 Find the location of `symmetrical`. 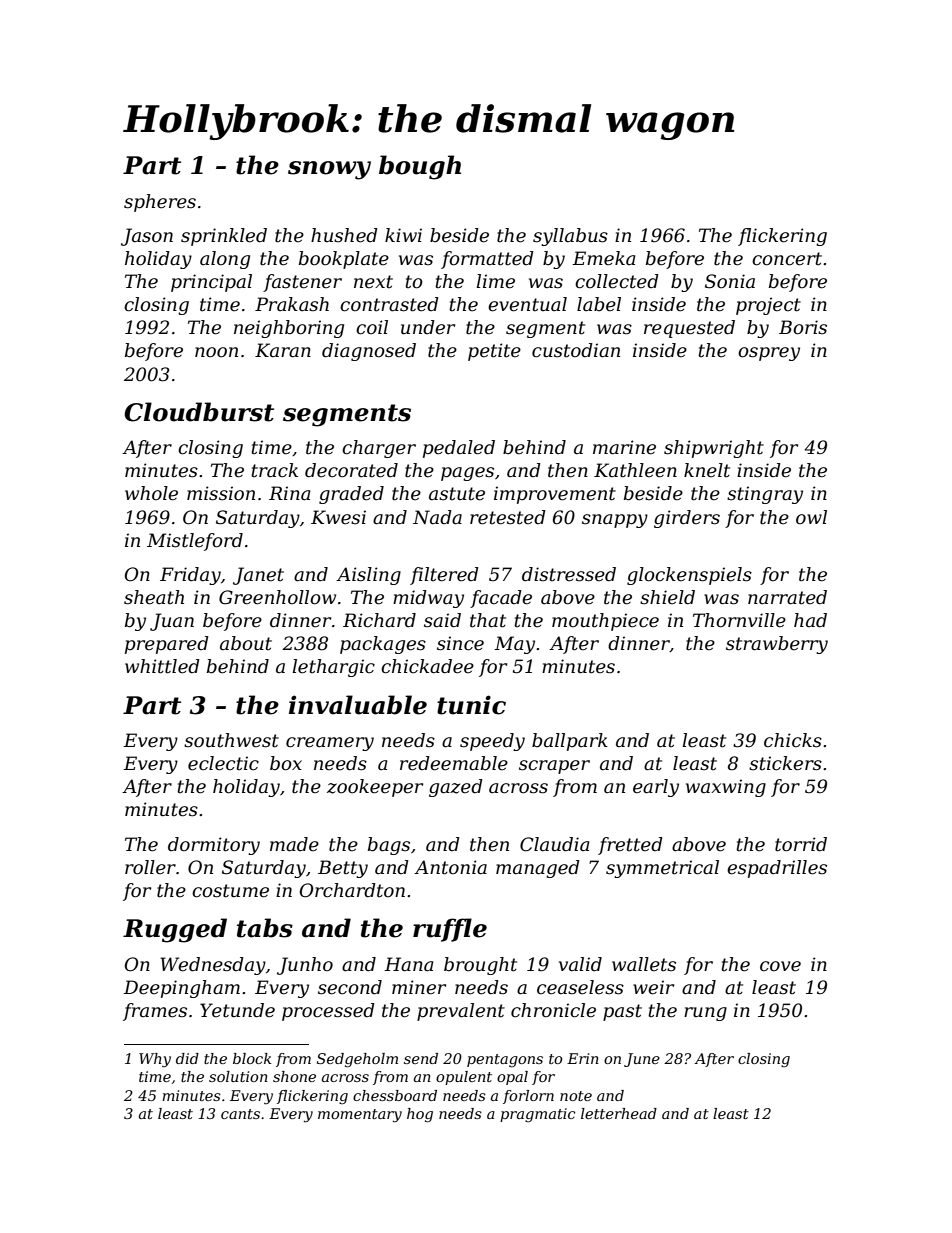

symmetrical is located at coordinates (662, 869).
